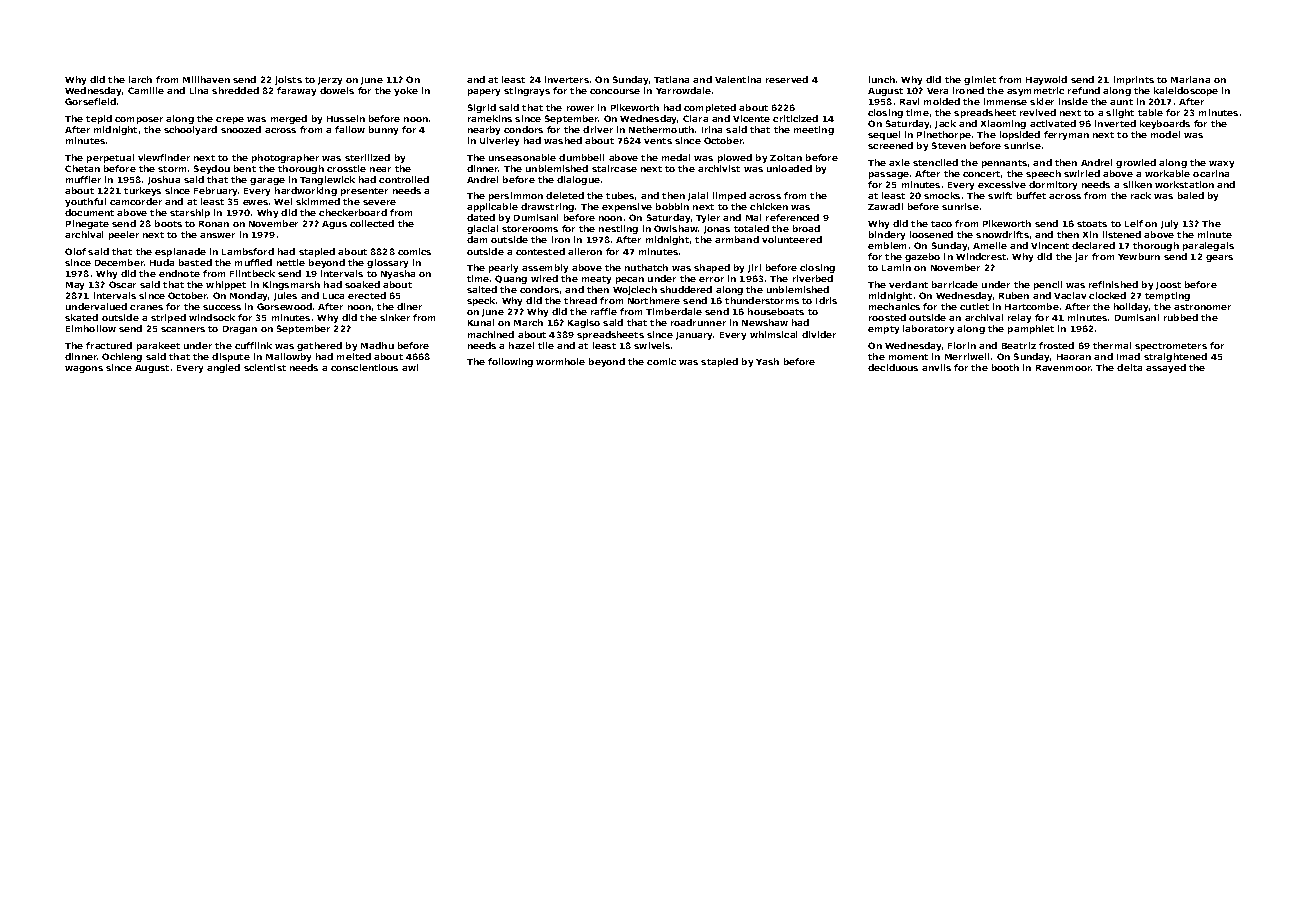  Describe the element at coordinates (980, 80) in the document. I see `gimlet` at that location.
